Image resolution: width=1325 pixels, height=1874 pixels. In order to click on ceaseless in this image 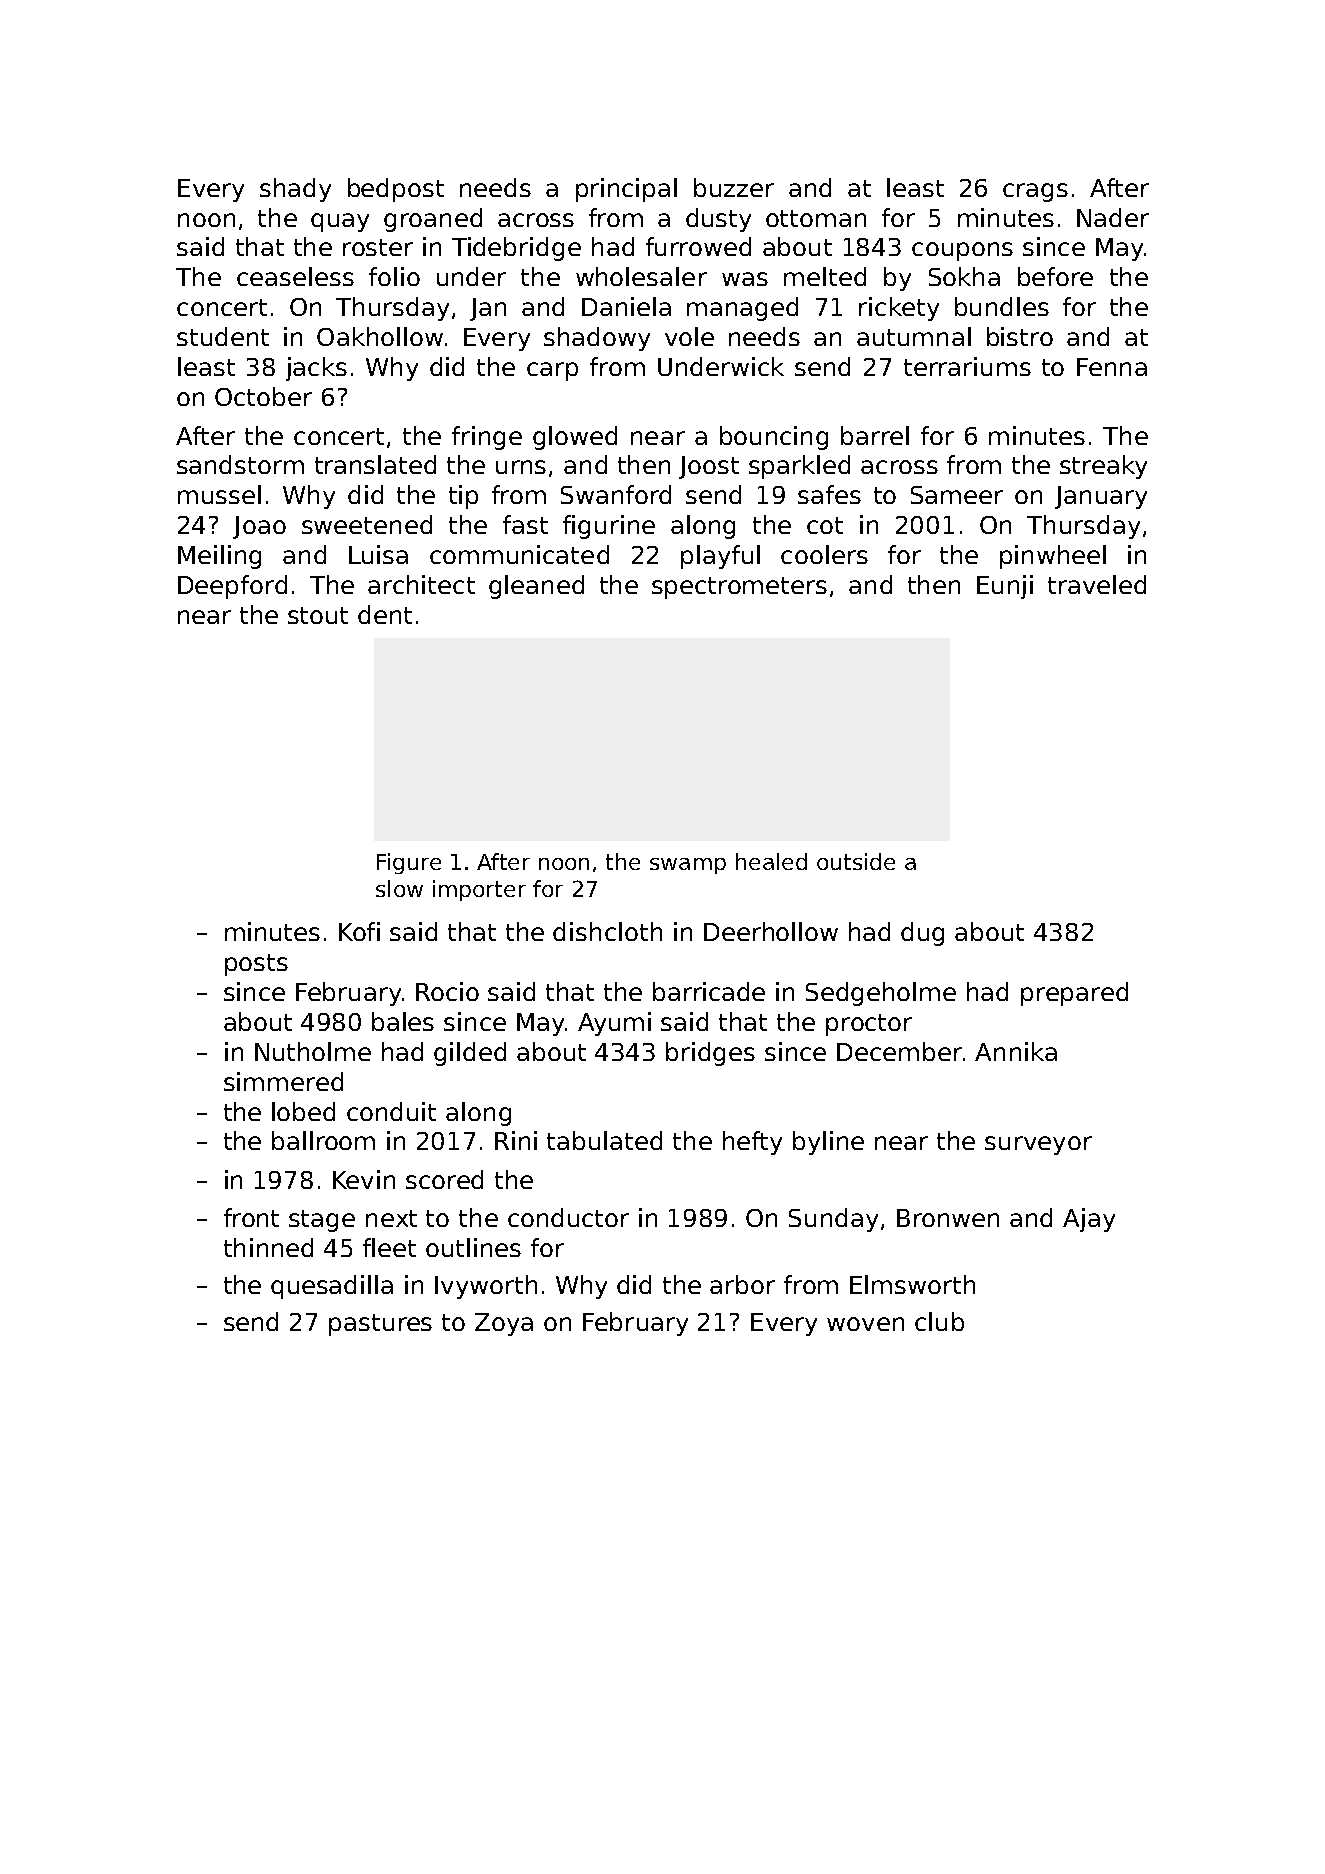, I will do `click(295, 276)`.
